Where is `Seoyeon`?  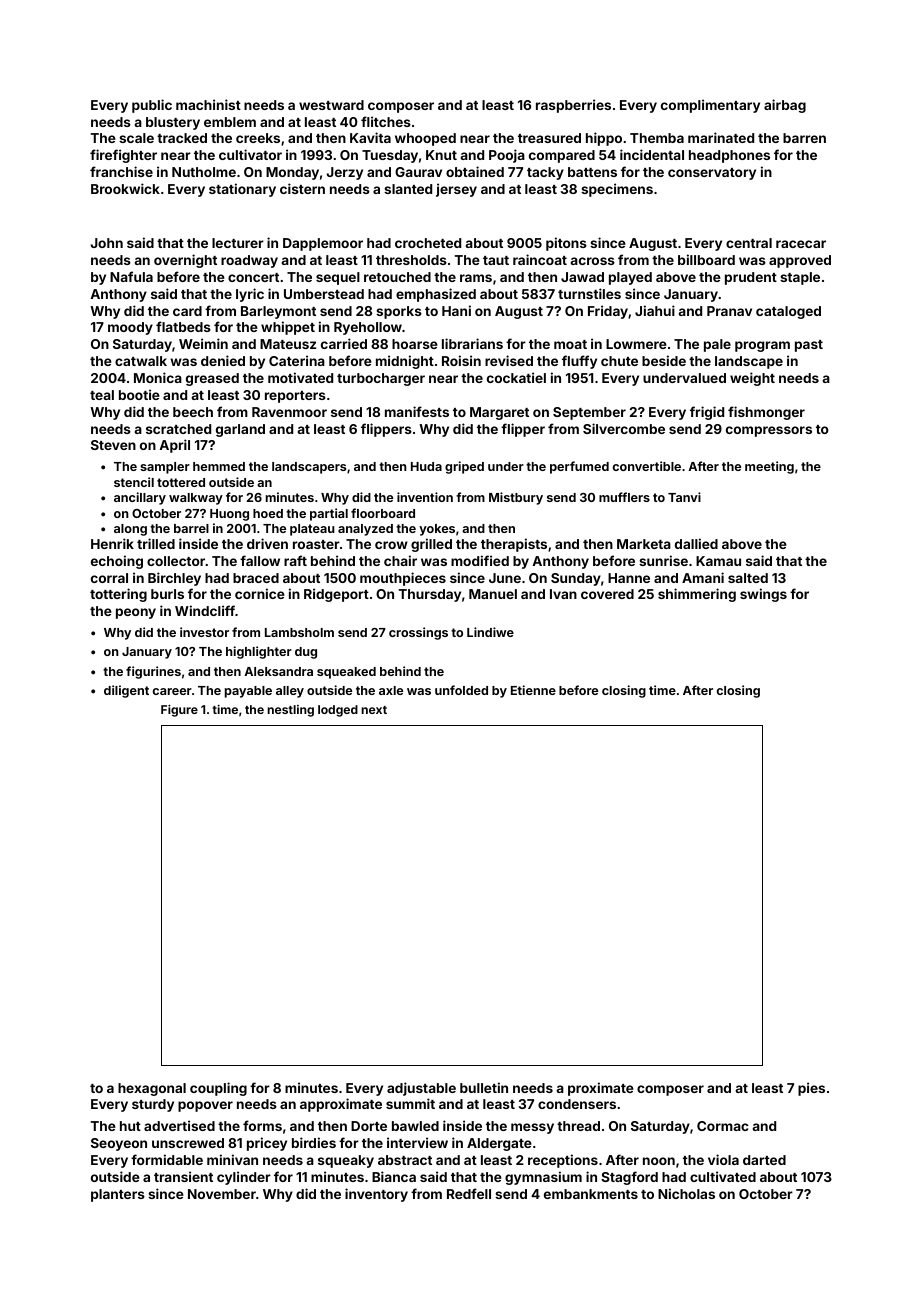
Seoyeon is located at coordinates (119, 1144).
